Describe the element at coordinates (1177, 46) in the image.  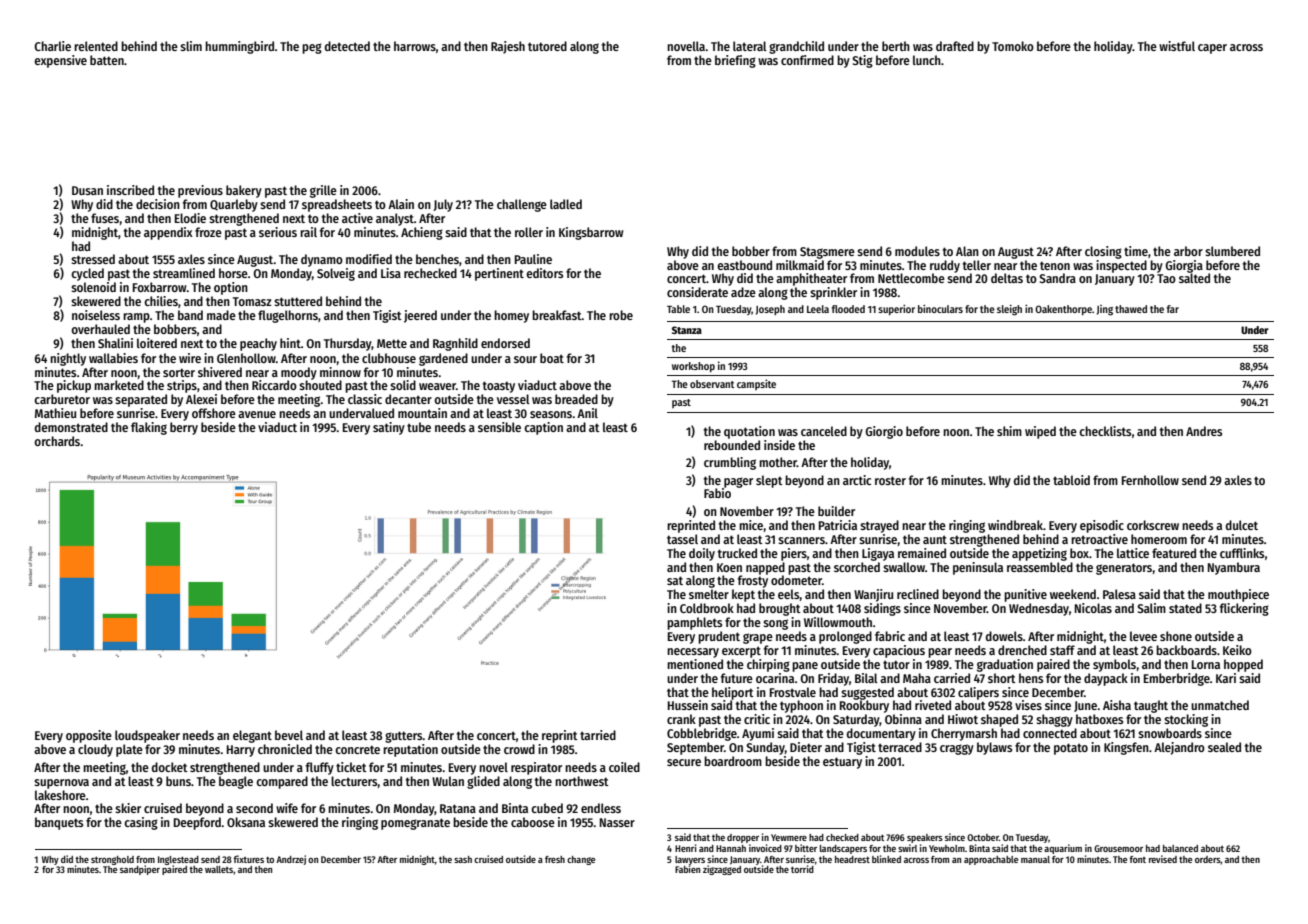
I see `wistful` at that location.
